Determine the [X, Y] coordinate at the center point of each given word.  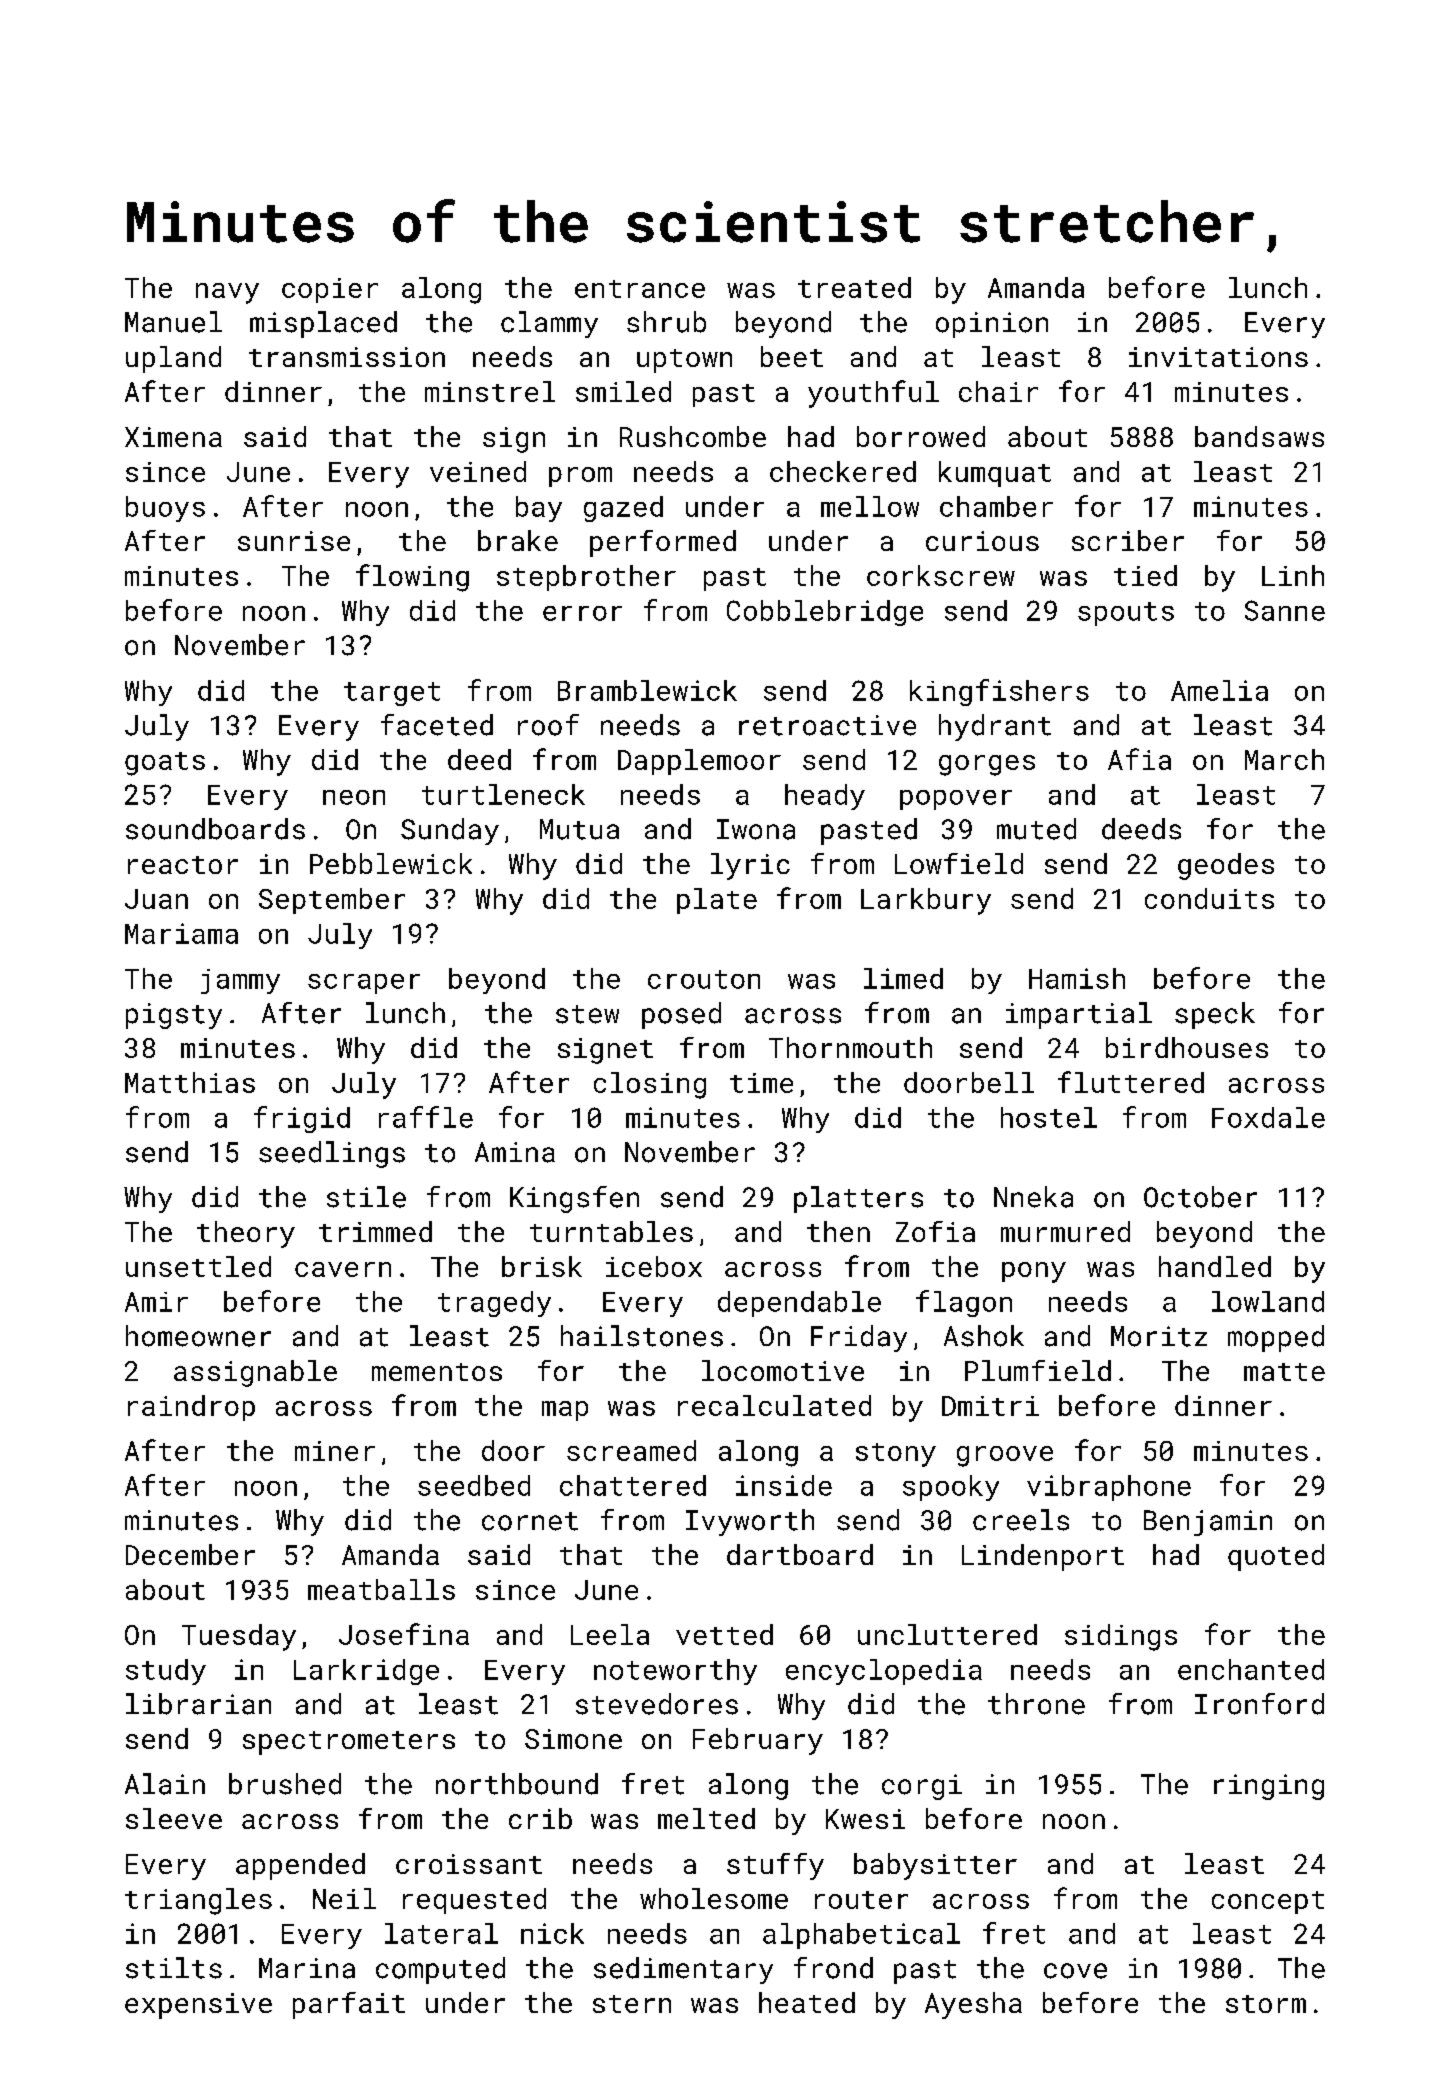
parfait [349, 2005]
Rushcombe [693, 436]
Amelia [1219, 690]
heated [807, 2002]
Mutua [579, 829]
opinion [992, 325]
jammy [240, 981]
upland [173, 359]
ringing [1269, 1787]
